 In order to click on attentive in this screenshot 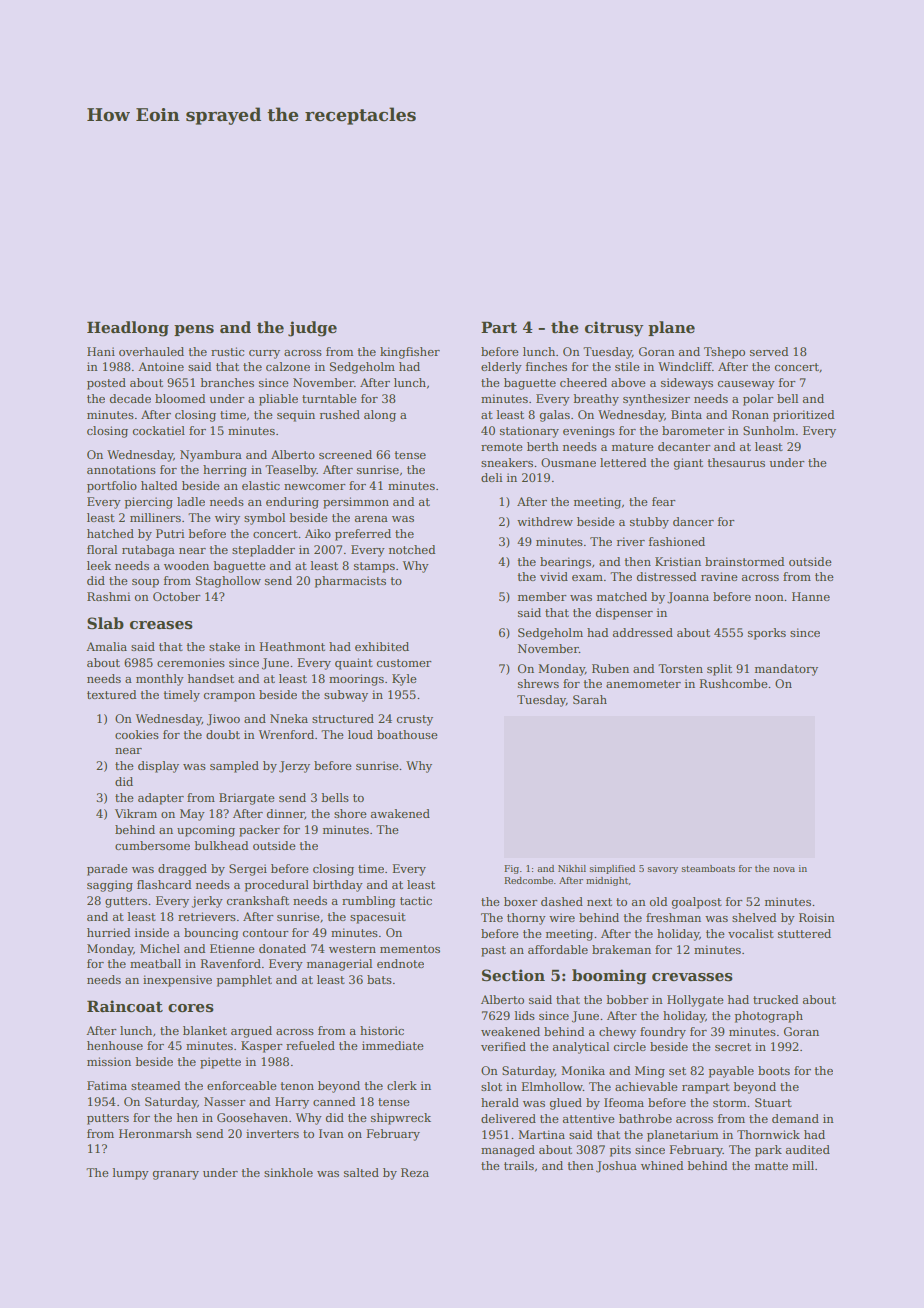, I will do `click(589, 1118)`.
